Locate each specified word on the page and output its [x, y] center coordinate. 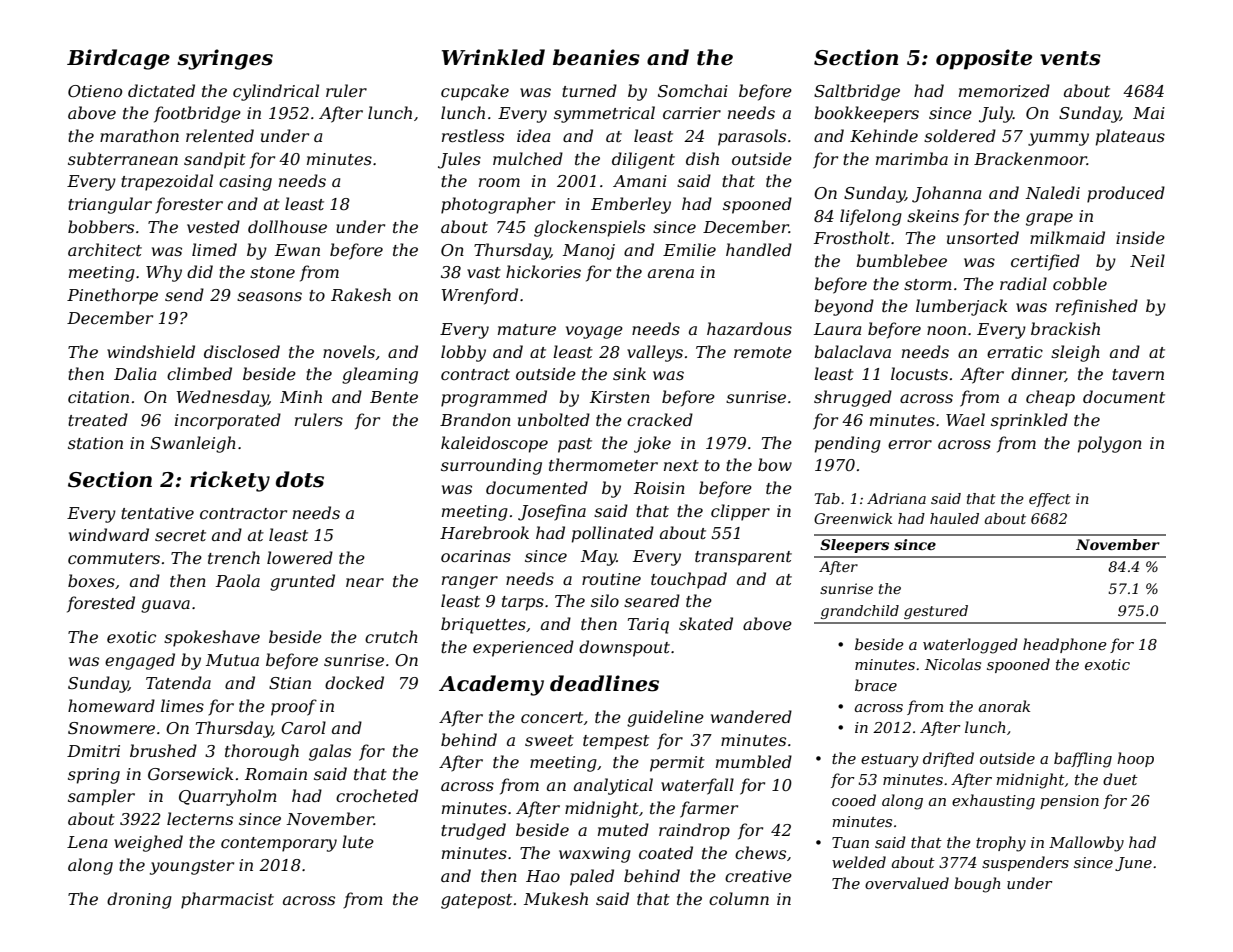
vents [1070, 58]
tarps [523, 603]
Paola [238, 580]
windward [109, 534]
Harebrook [484, 532]
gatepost [476, 901]
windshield [151, 351]
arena [671, 273]
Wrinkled [493, 57]
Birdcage [118, 59]
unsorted [983, 237]
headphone [1065, 645]
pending [848, 444]
